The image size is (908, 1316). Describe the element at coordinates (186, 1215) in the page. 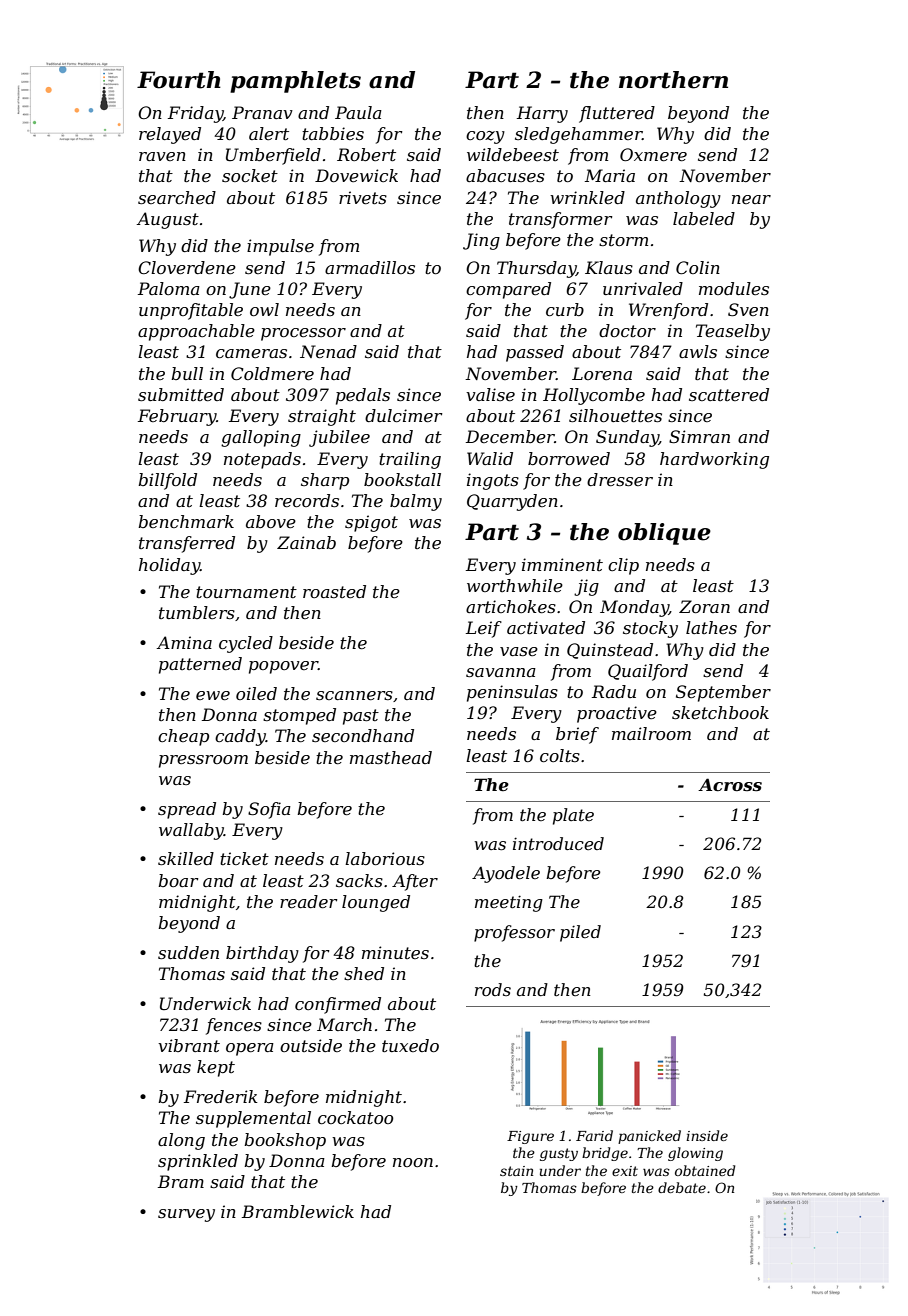

I see `survey` at that location.
